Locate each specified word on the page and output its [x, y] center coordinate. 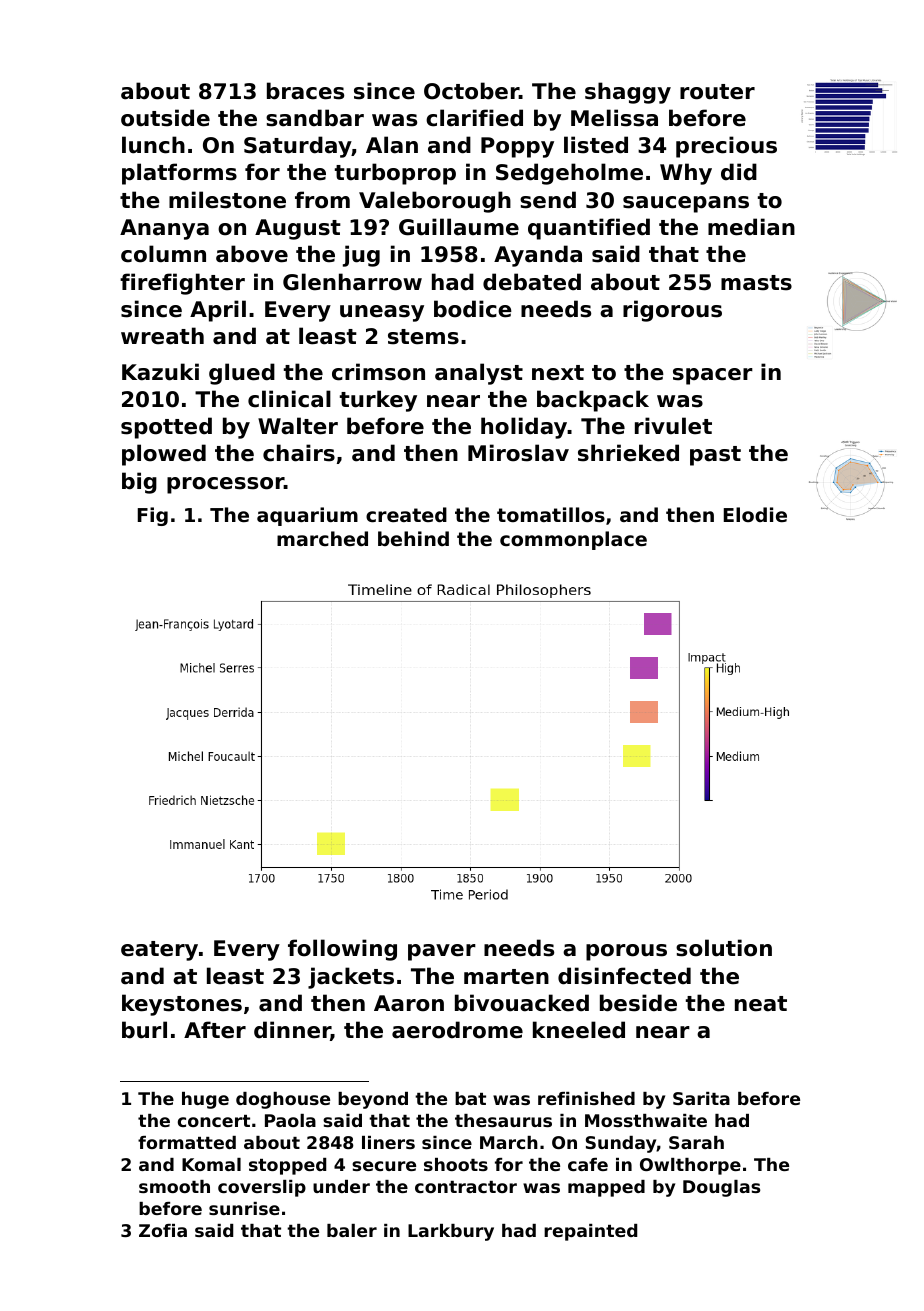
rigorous [672, 311]
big [139, 483]
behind [413, 538]
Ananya [164, 229]
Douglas [721, 1188]
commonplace [573, 540]
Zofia [163, 1230]
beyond [373, 1100]
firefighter [182, 284]
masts [756, 283]
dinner [292, 1031]
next [558, 373]
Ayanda [538, 256]
